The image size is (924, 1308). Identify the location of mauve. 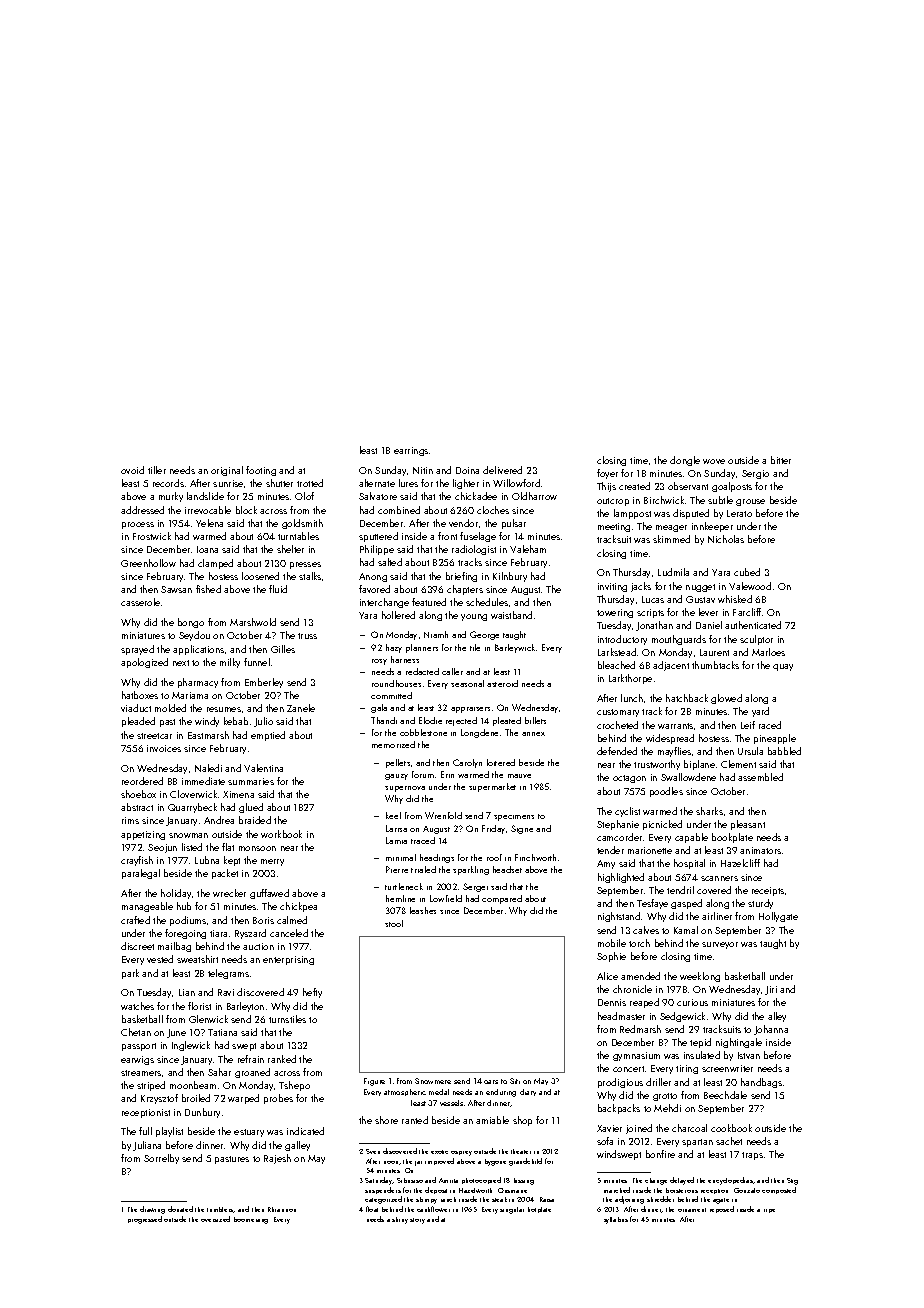
(519, 776).
